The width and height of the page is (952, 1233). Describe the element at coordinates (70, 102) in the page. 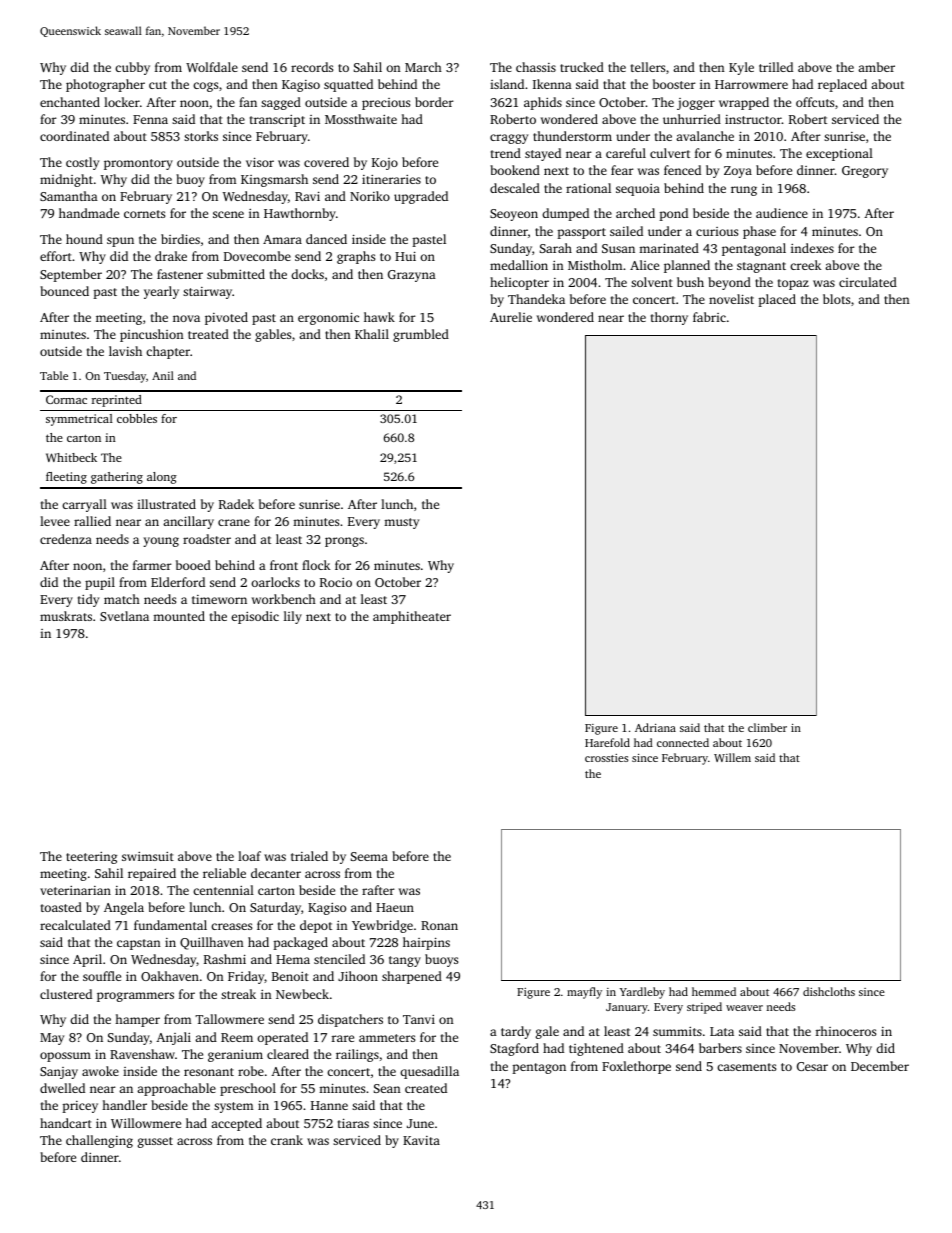

I see `enchanted` at that location.
